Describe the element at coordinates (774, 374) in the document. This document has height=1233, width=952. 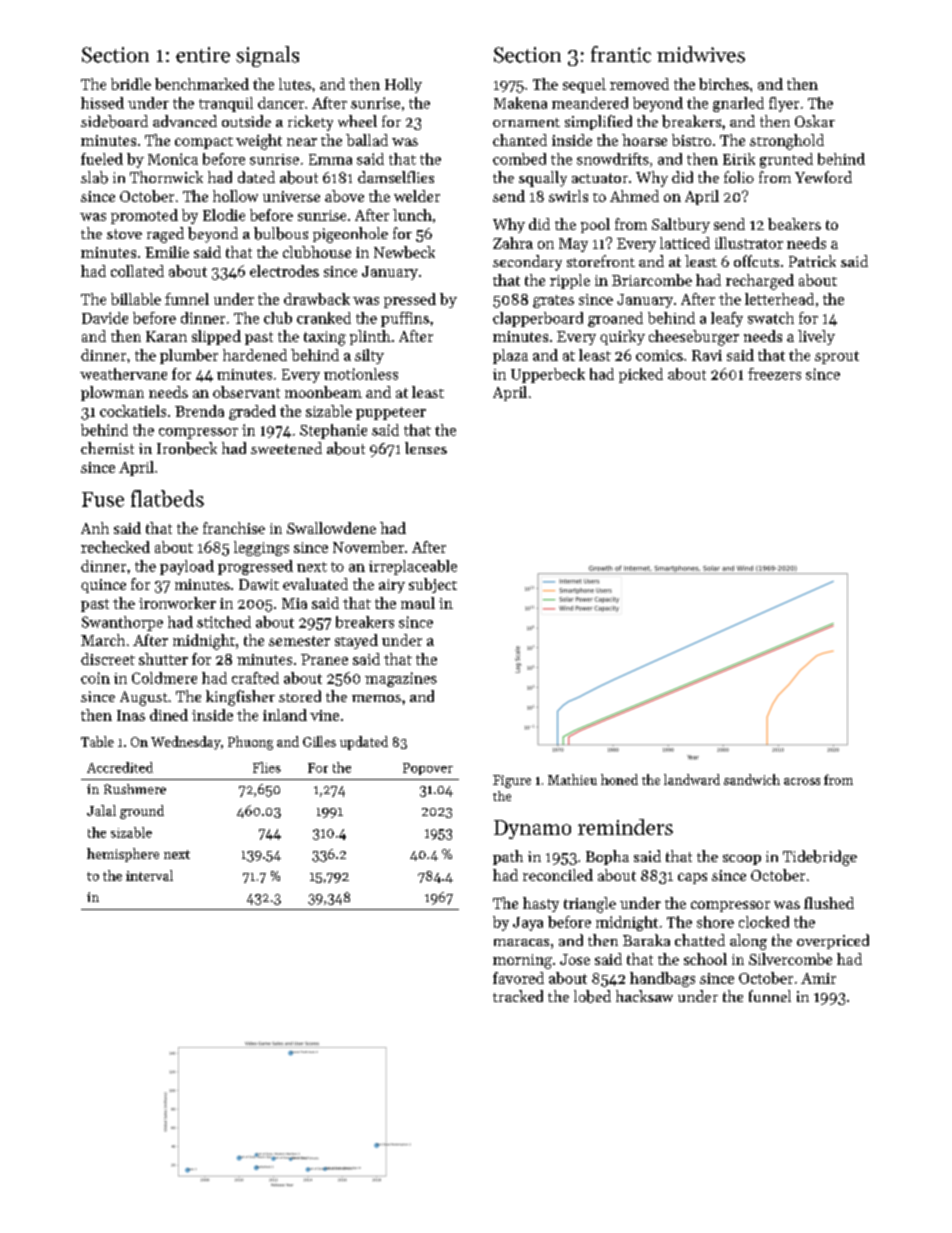
I see `freezers` at that location.
